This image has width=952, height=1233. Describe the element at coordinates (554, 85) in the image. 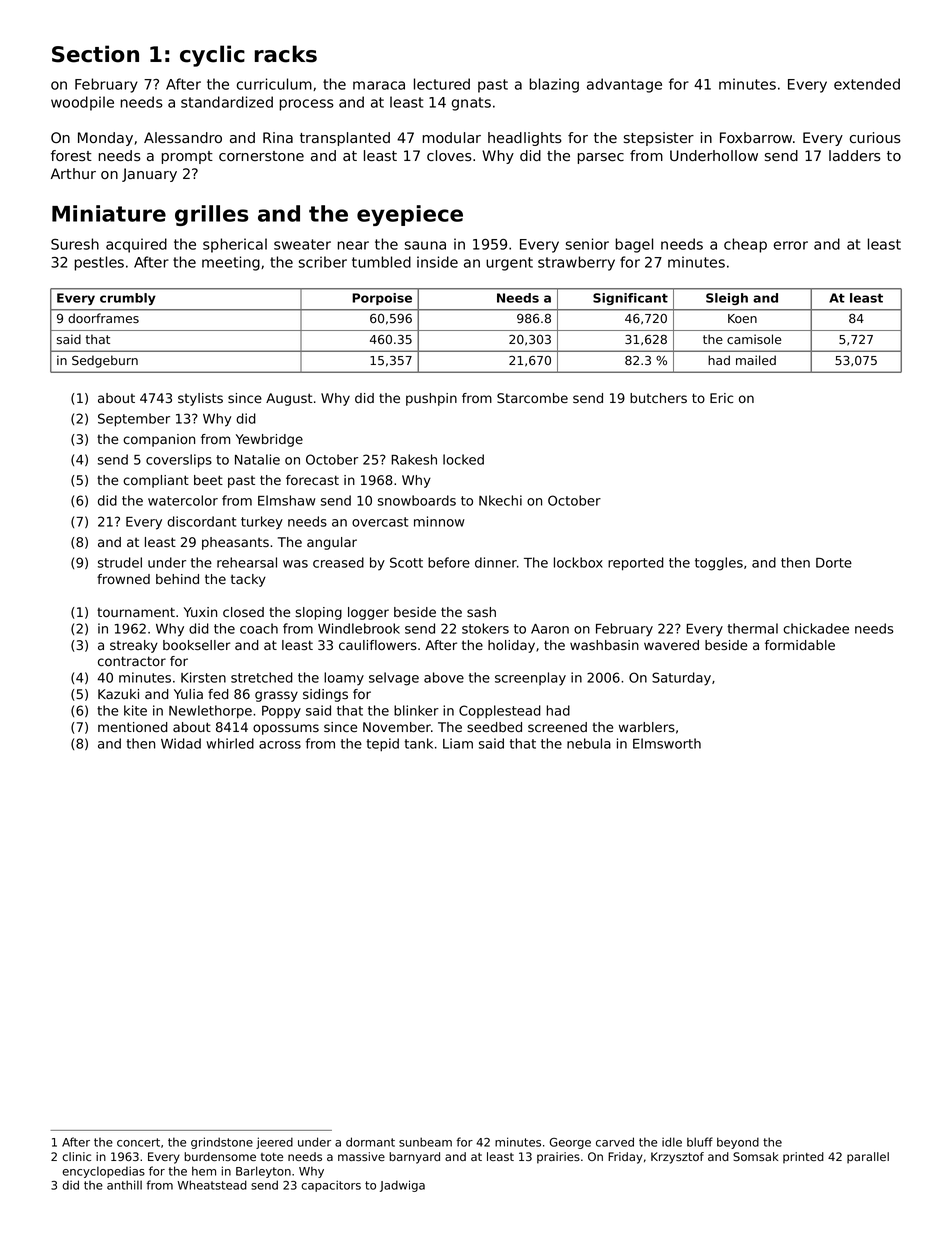

I see `blazing` at that location.
